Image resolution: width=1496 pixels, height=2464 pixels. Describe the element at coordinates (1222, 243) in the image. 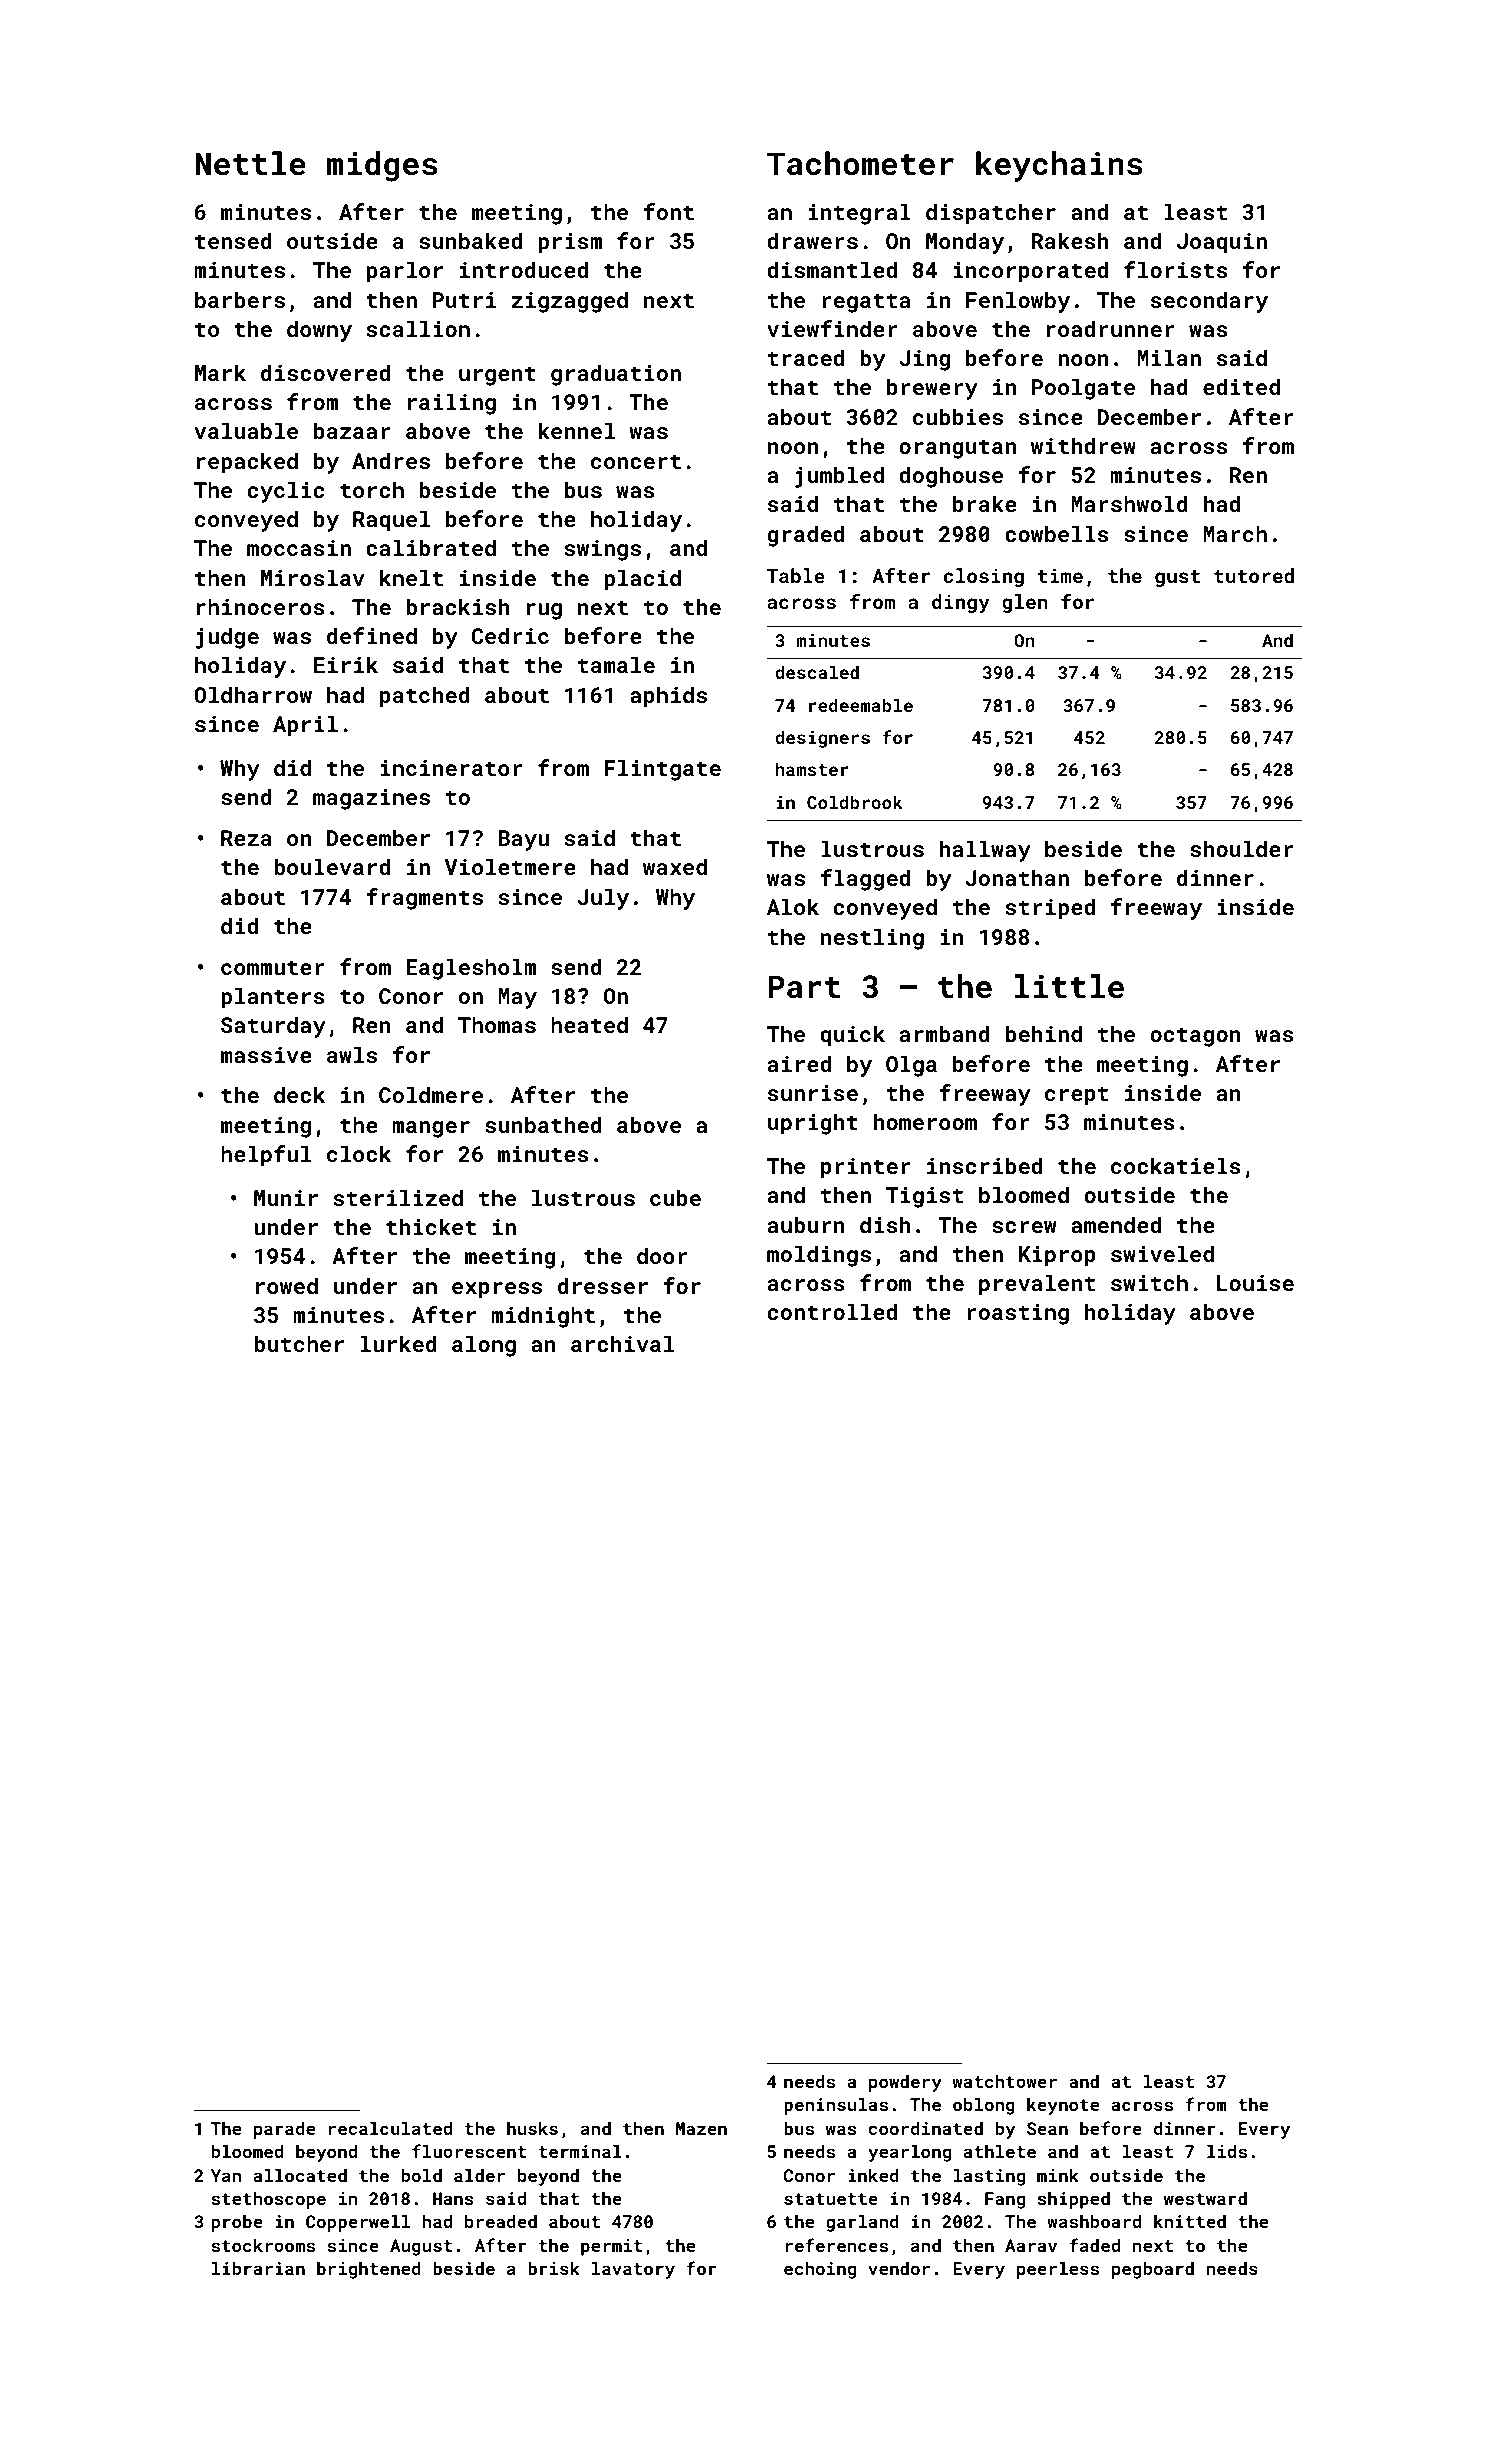

I see `Joaquin` at that location.
